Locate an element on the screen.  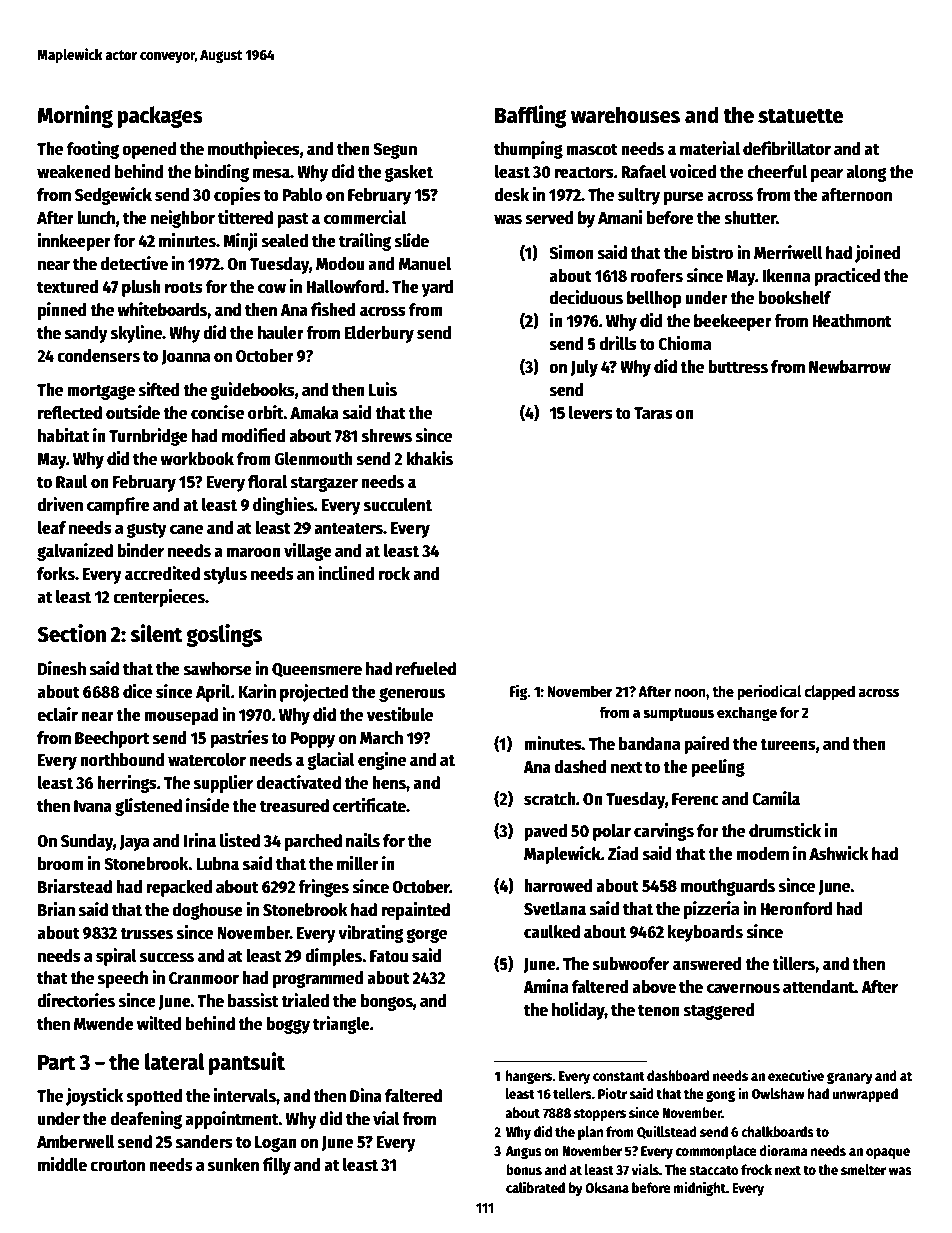
Fig is located at coordinates (519, 692).
